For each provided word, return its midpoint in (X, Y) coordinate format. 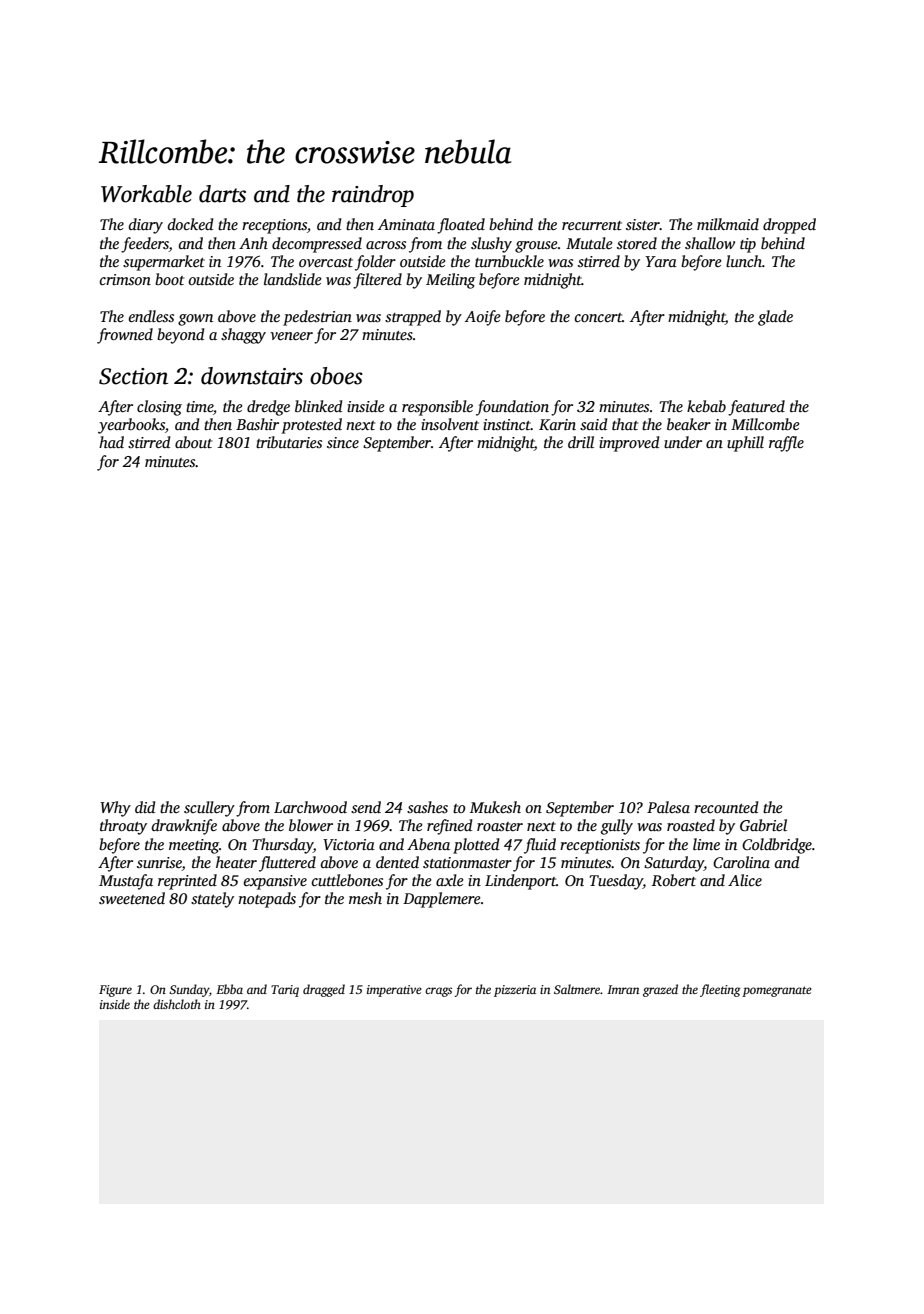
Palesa (668, 807)
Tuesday (616, 882)
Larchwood (310, 807)
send (366, 807)
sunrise (159, 864)
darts (222, 194)
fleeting (720, 990)
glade (775, 318)
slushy (491, 245)
